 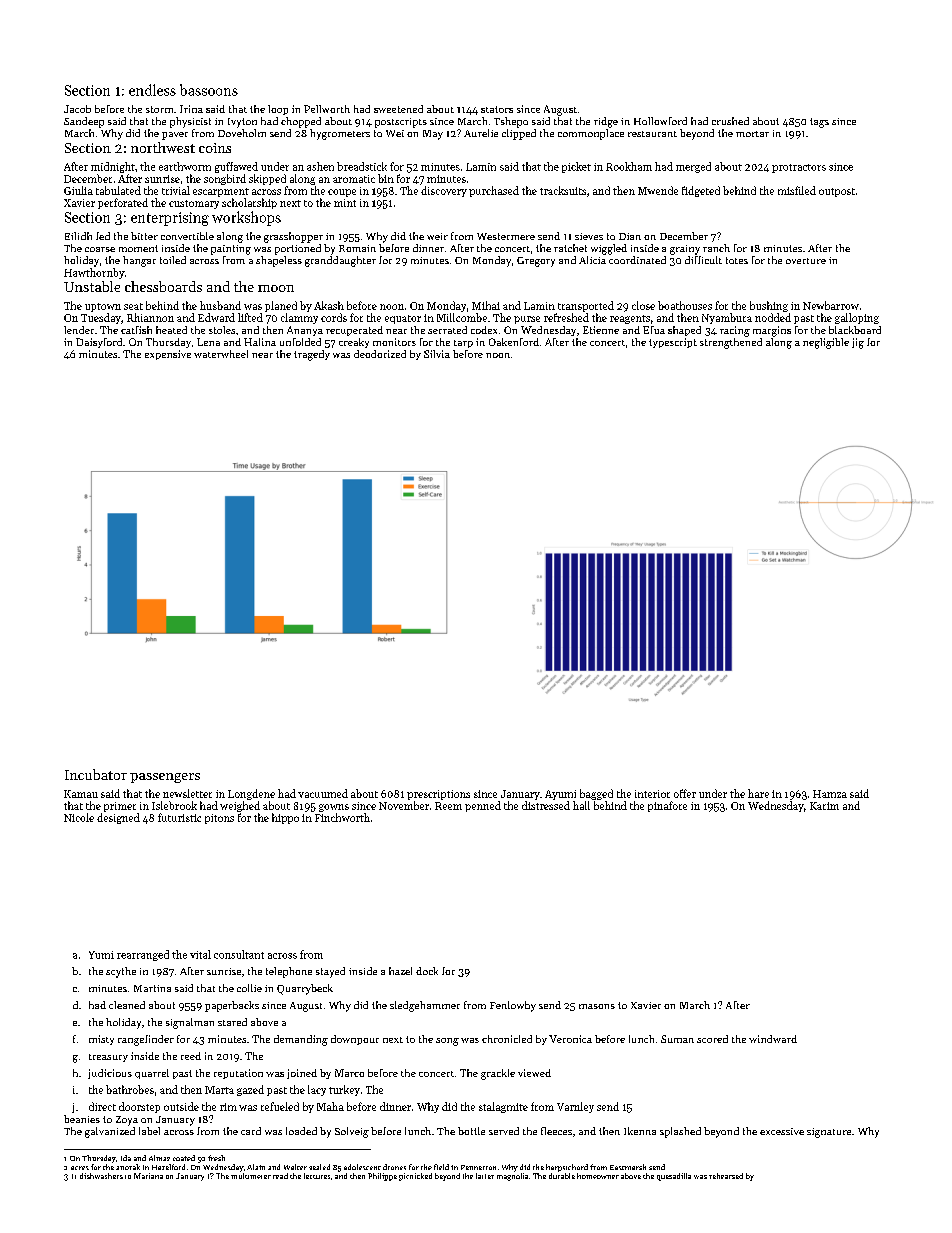 I want to click on passengers, so click(x=165, y=778).
